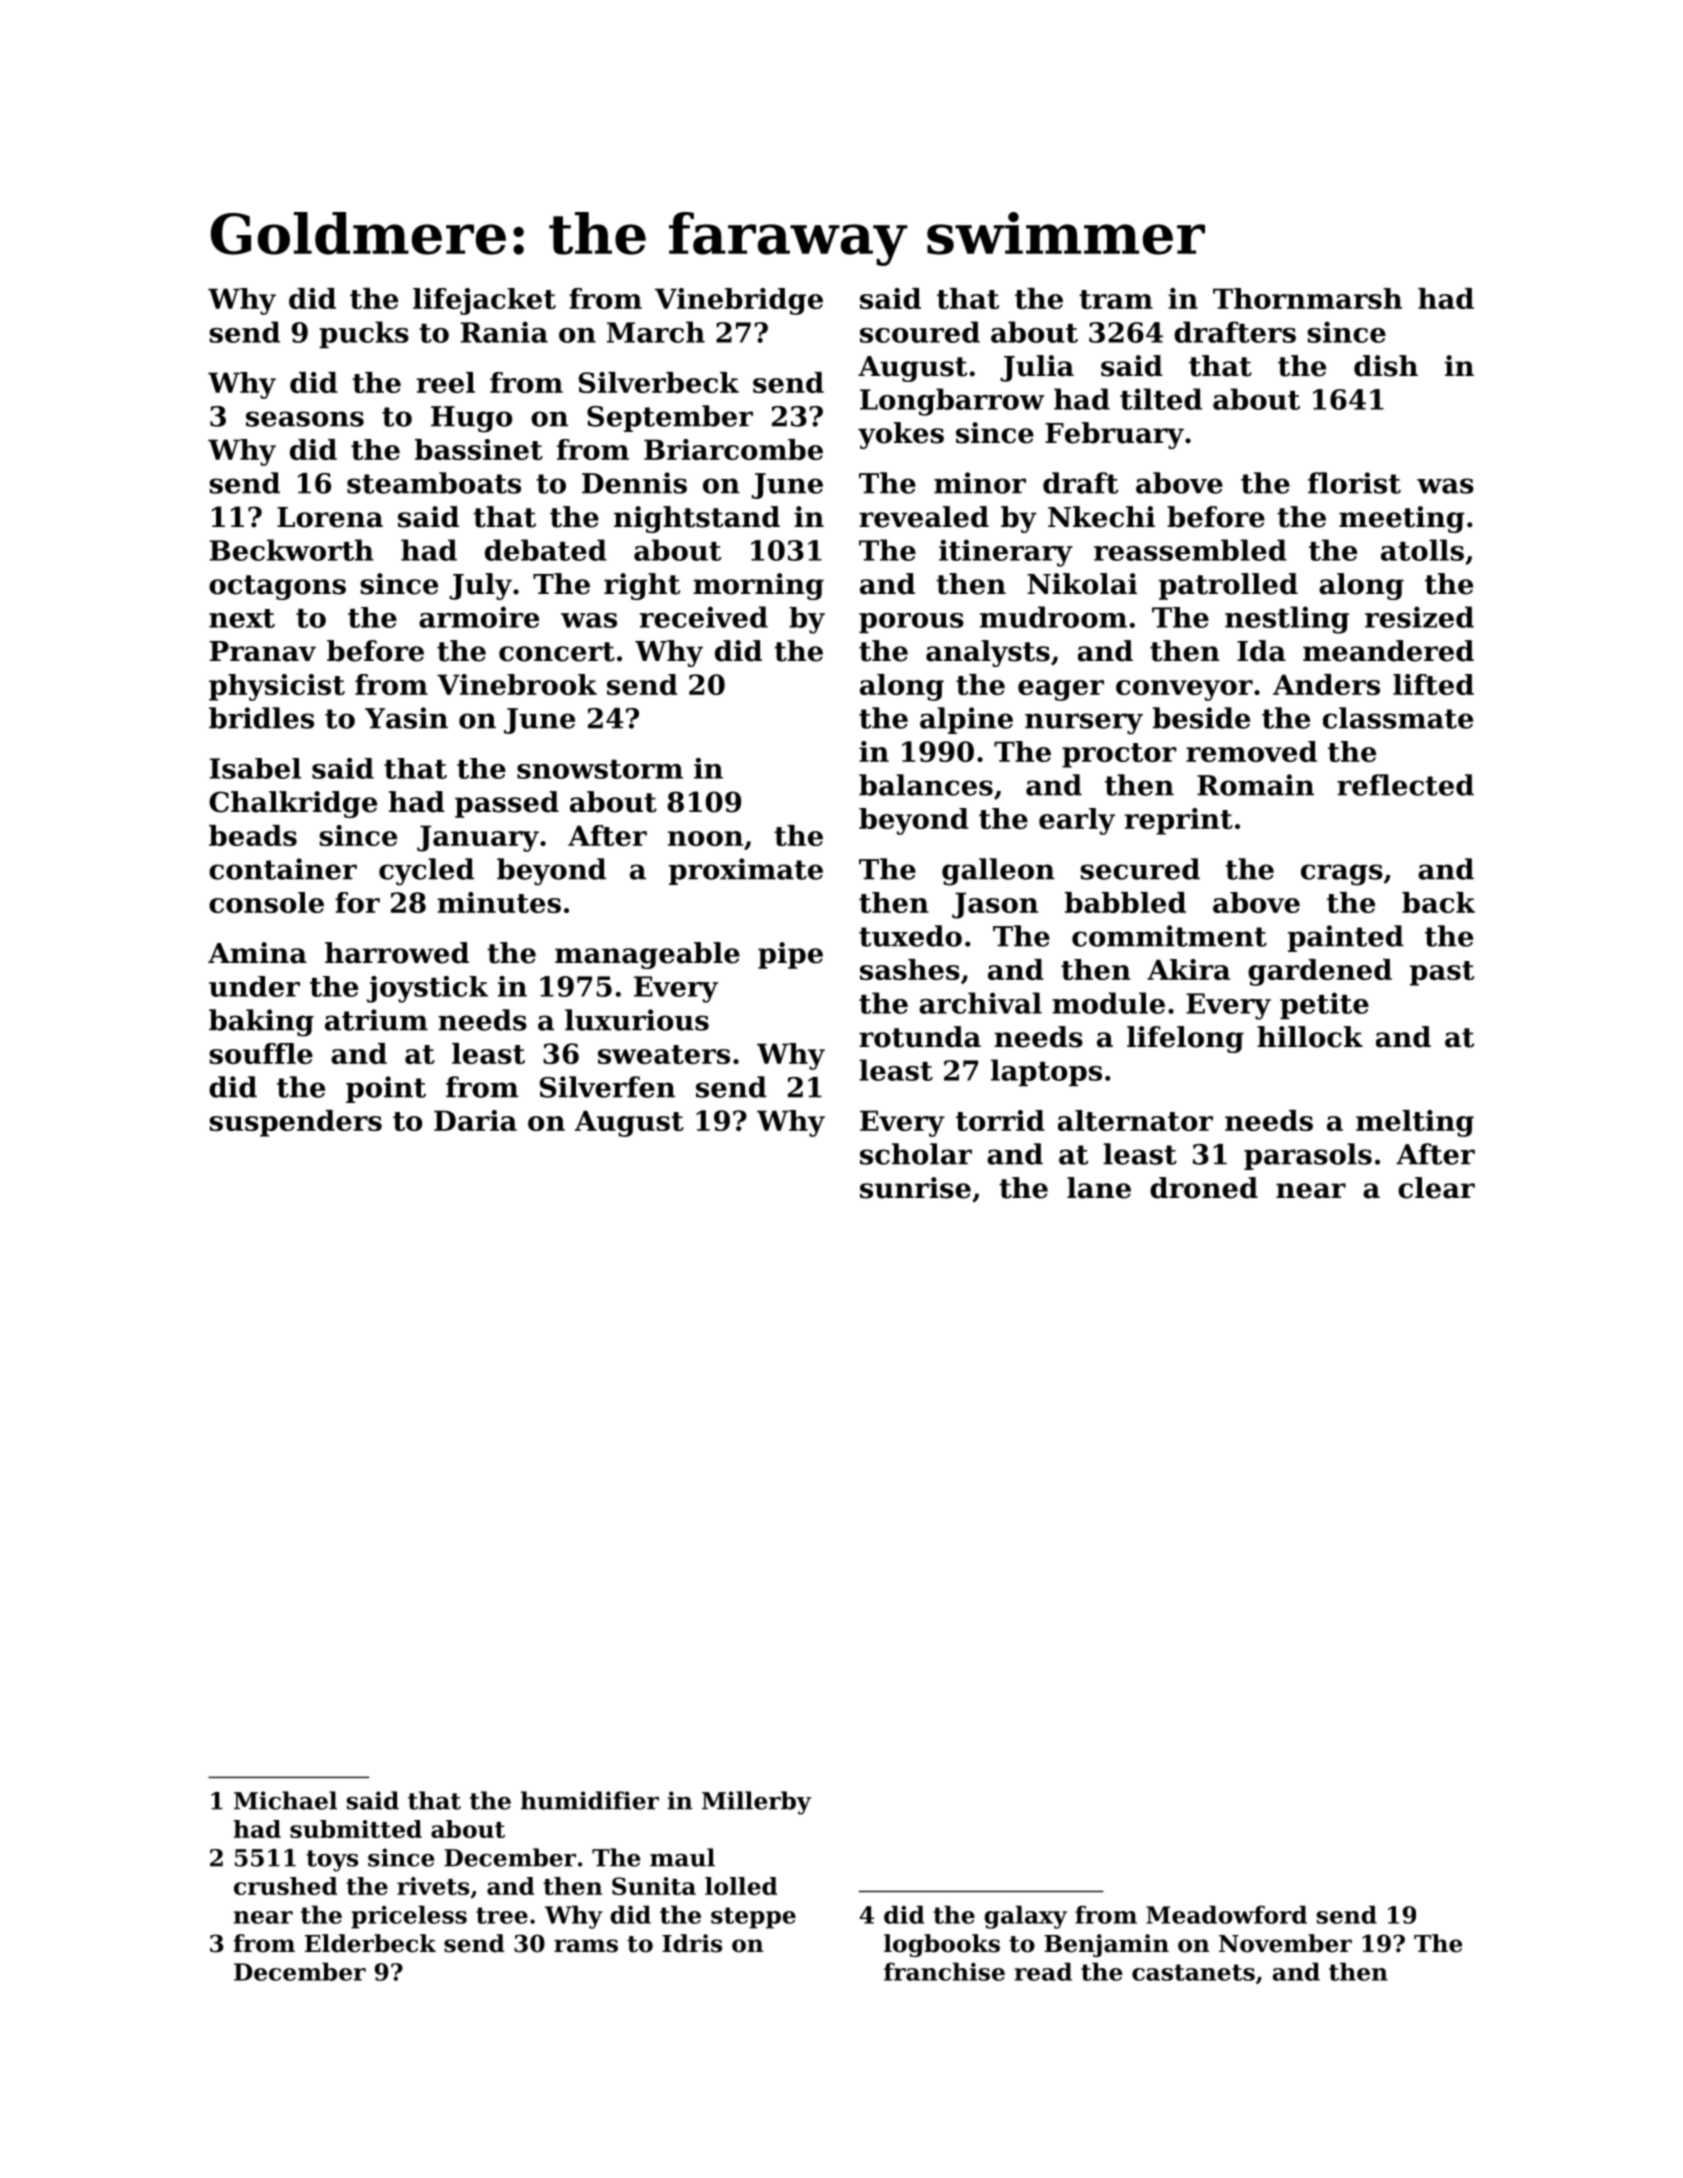  Describe the element at coordinates (1161, 399) in the screenshot. I see `tilted` at that location.
